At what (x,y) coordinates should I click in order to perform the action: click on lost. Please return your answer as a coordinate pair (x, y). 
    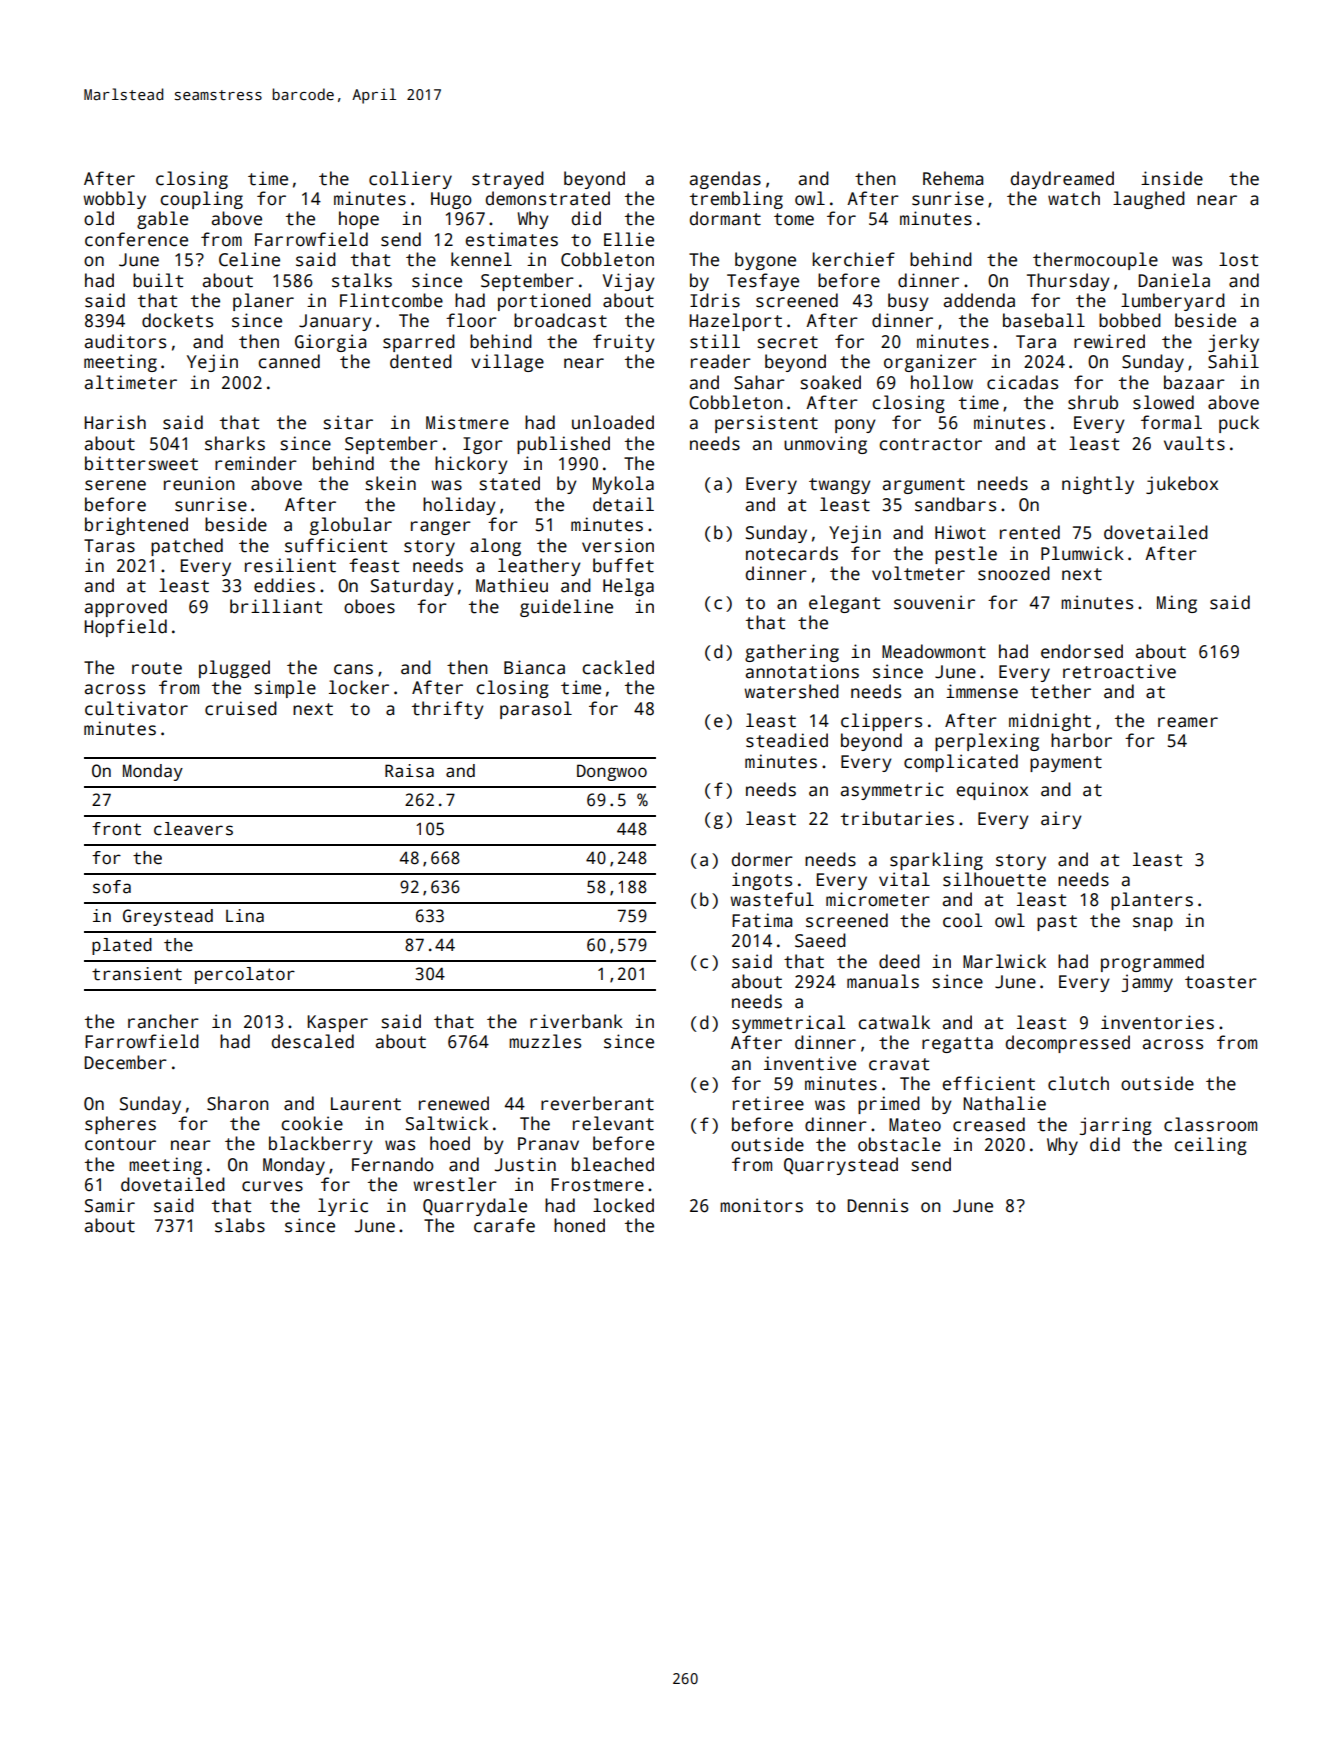
    Looking at the image, I should click on (1238, 259).
